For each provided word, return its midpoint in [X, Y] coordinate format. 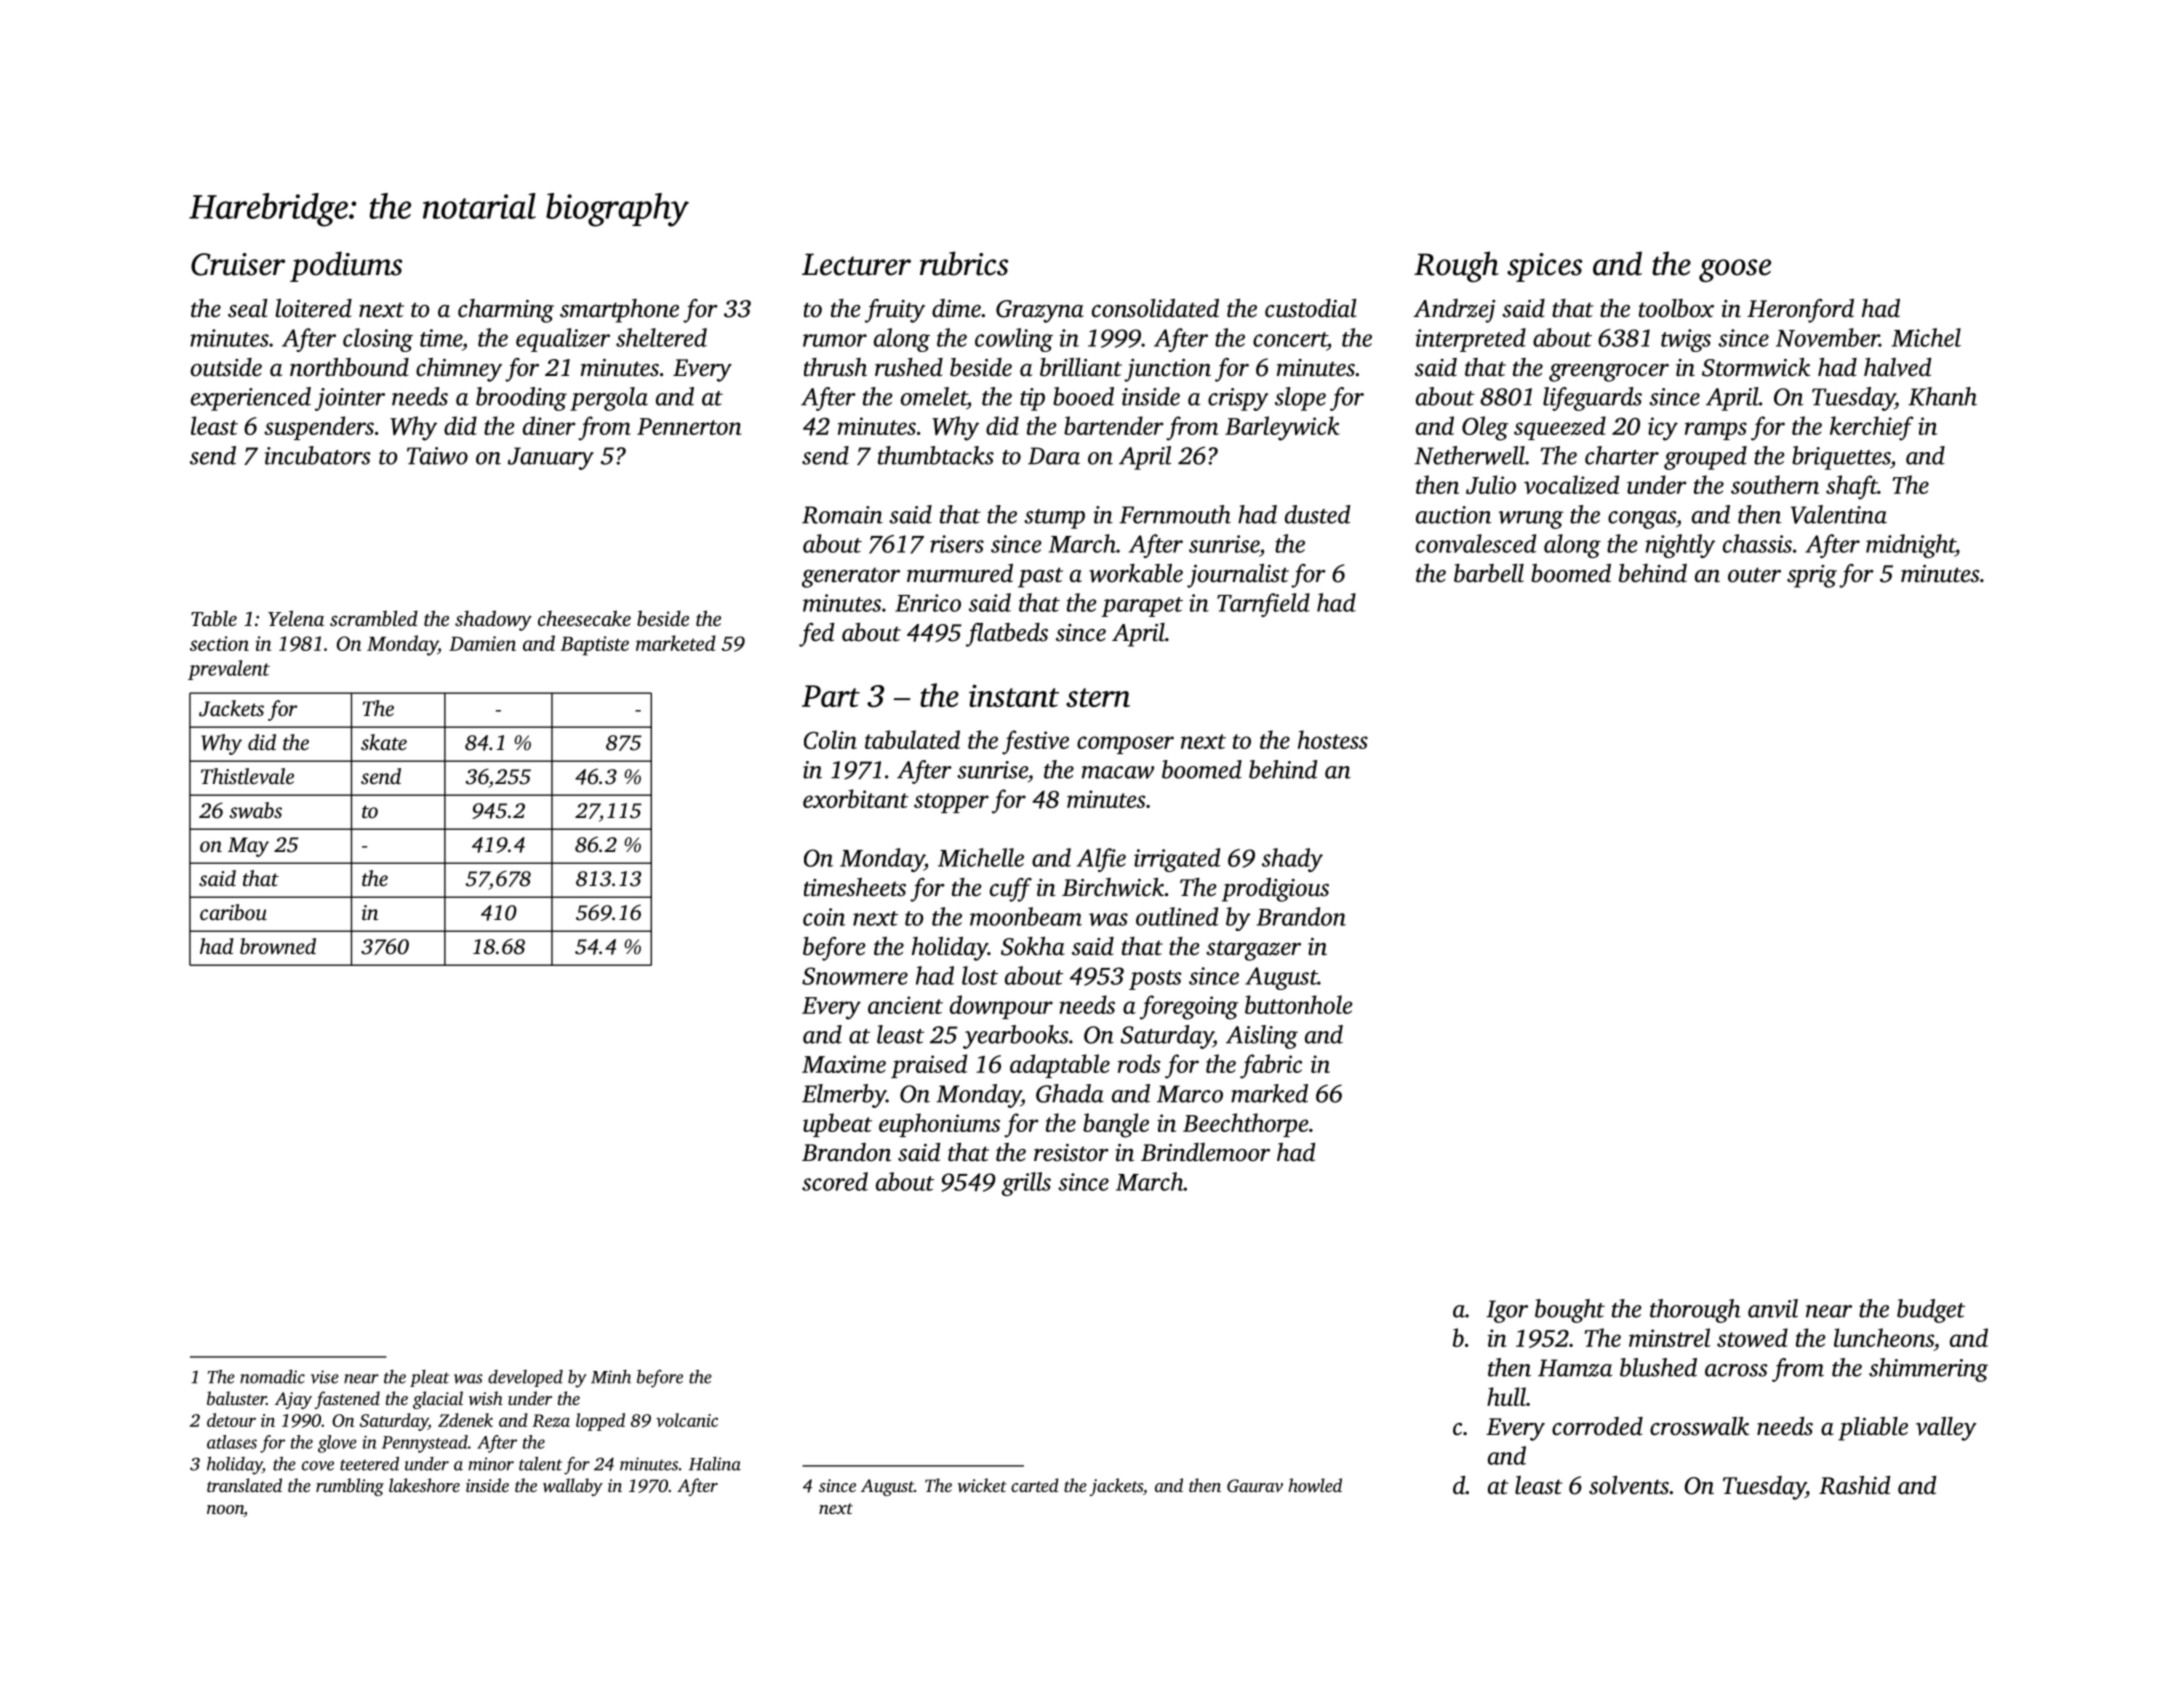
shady [1292, 860]
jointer [350, 399]
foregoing [1189, 1007]
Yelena [296, 618]
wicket [982, 1485]
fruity [895, 311]
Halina [715, 1464]
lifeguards [1592, 399]
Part [831, 696]
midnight [1910, 546]
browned [278, 946]
